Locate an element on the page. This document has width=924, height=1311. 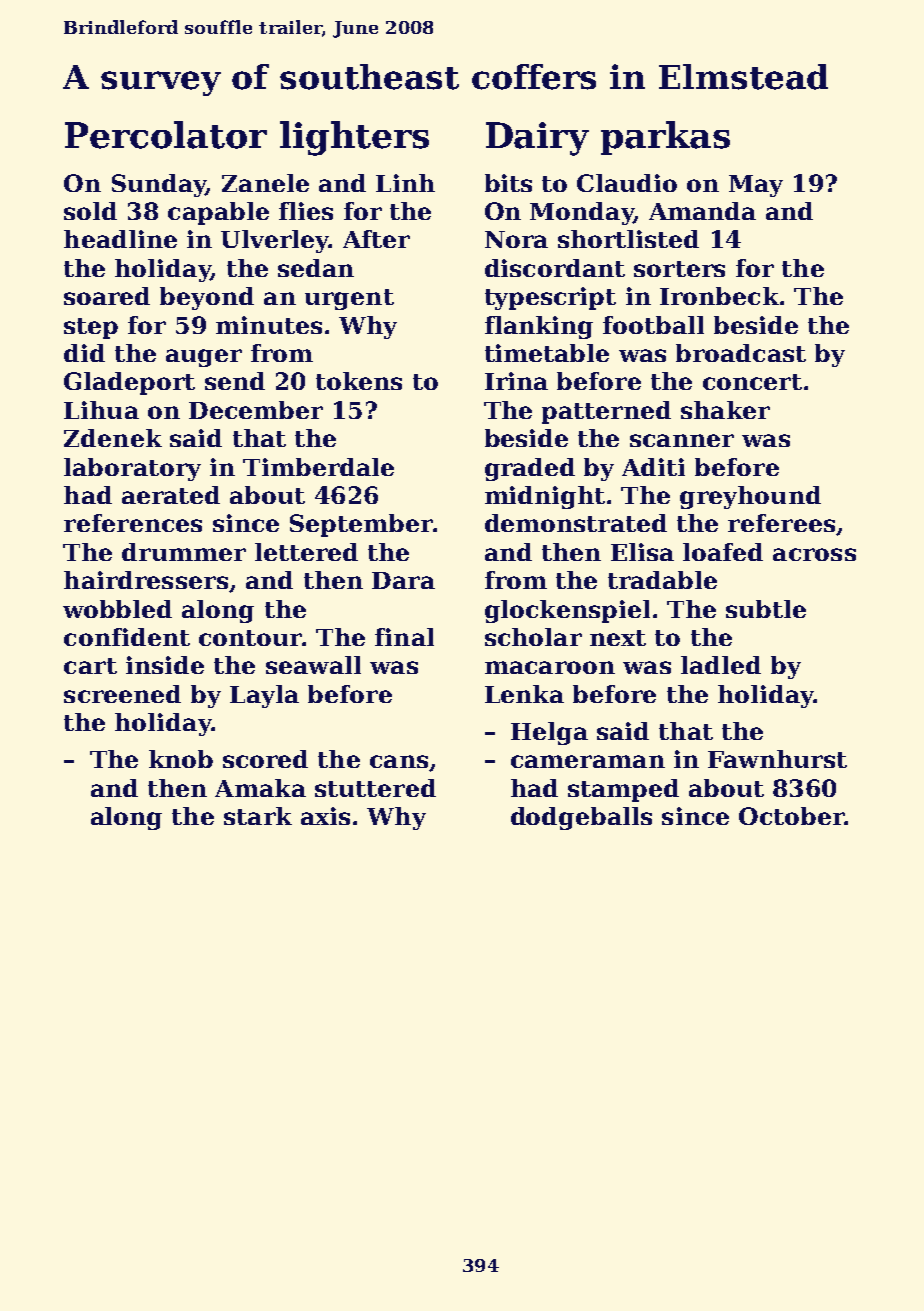
beyond is located at coordinates (207, 298).
